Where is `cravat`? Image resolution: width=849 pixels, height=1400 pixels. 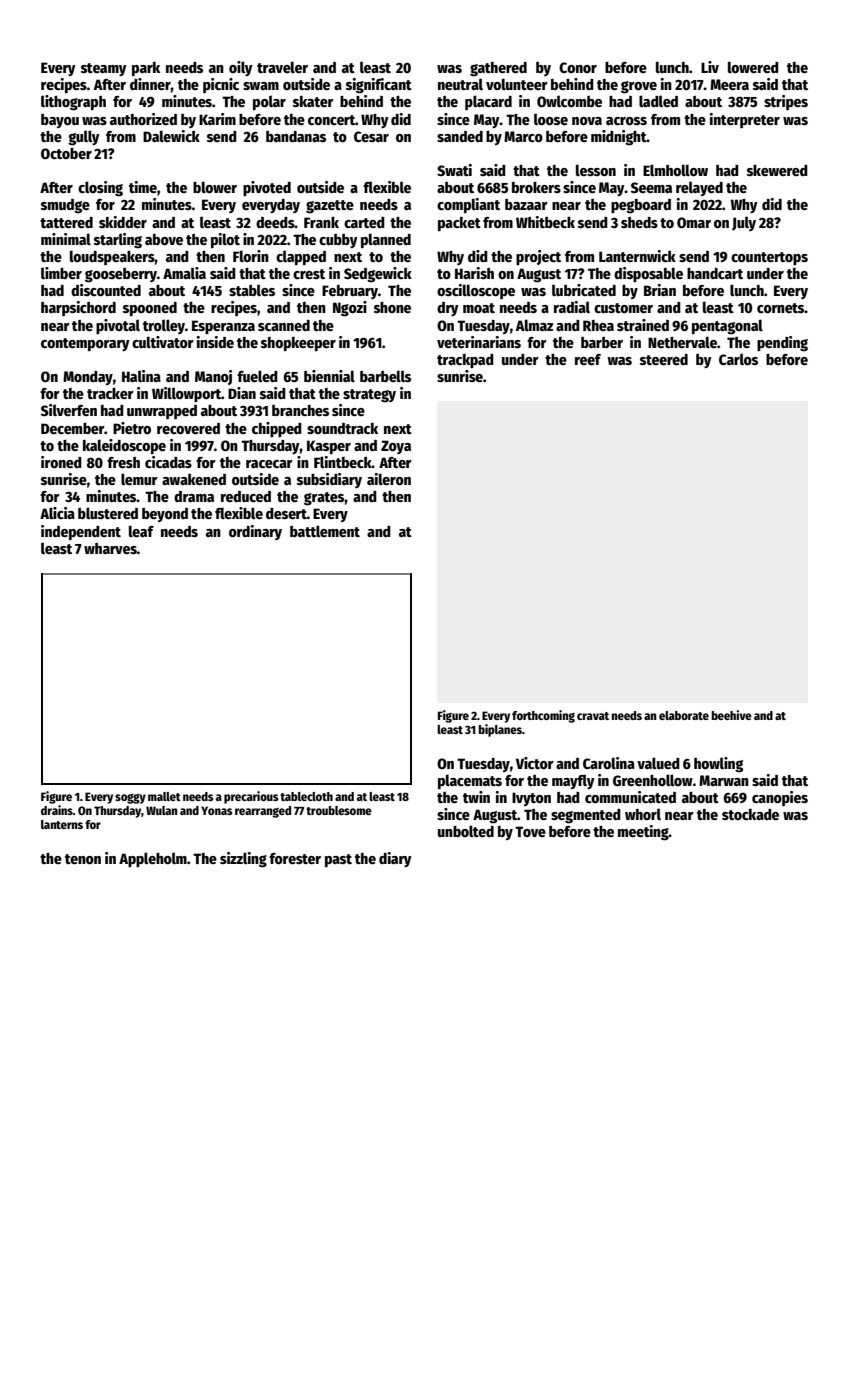
cravat is located at coordinates (593, 716).
